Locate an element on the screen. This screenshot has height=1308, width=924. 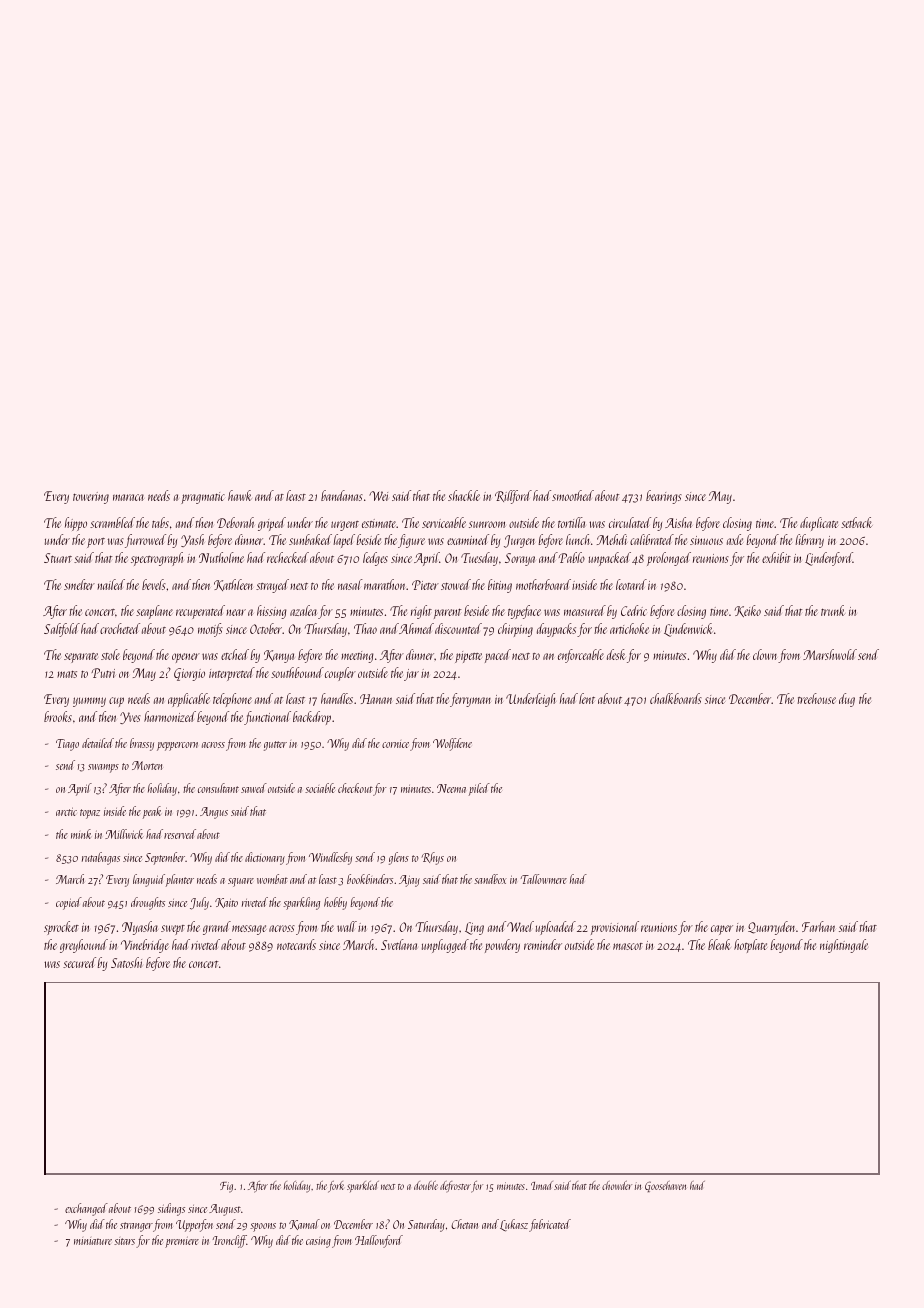
Imad is located at coordinates (542, 1185).
